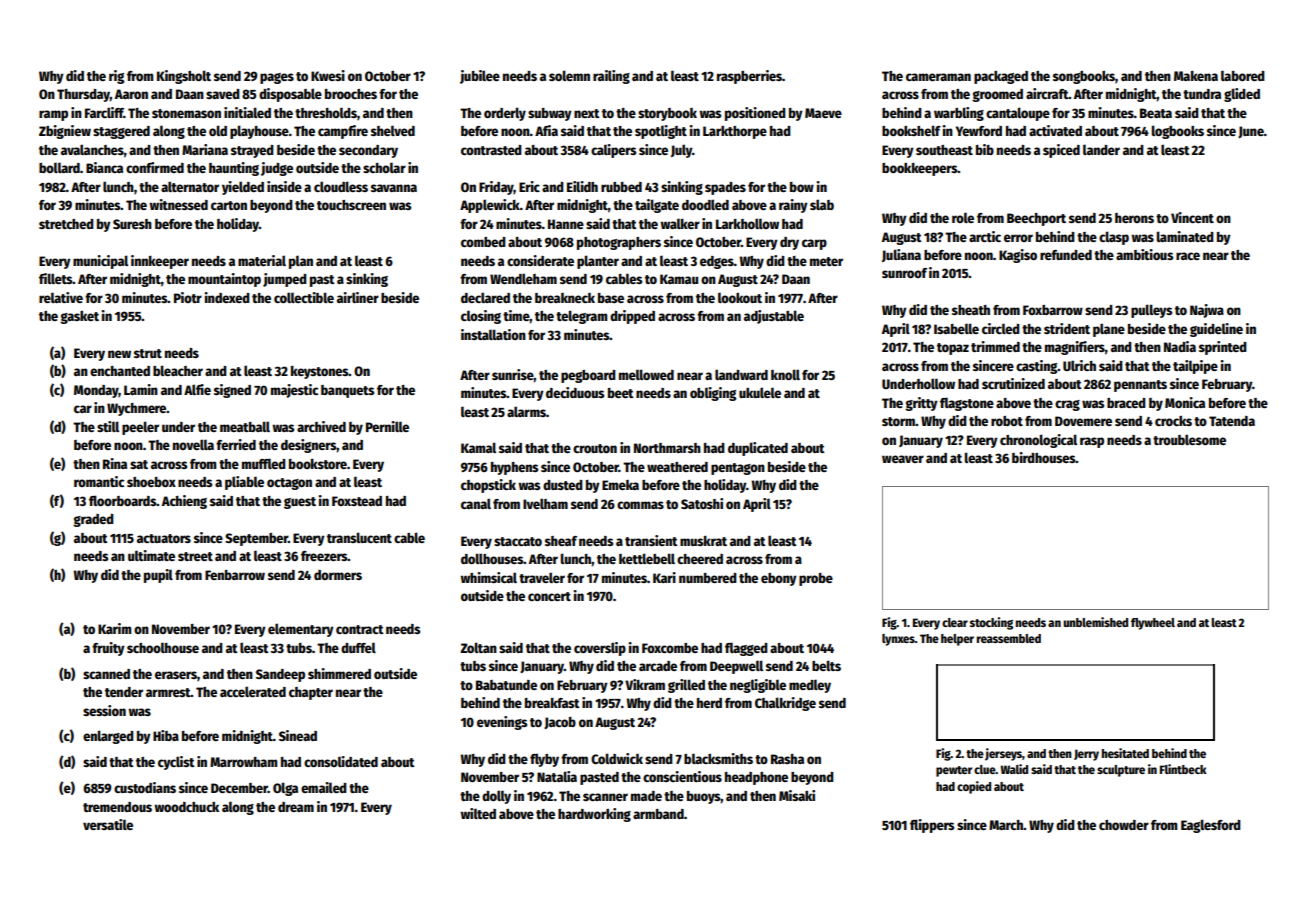 Image resolution: width=1308 pixels, height=924 pixels. I want to click on railing, so click(611, 77).
